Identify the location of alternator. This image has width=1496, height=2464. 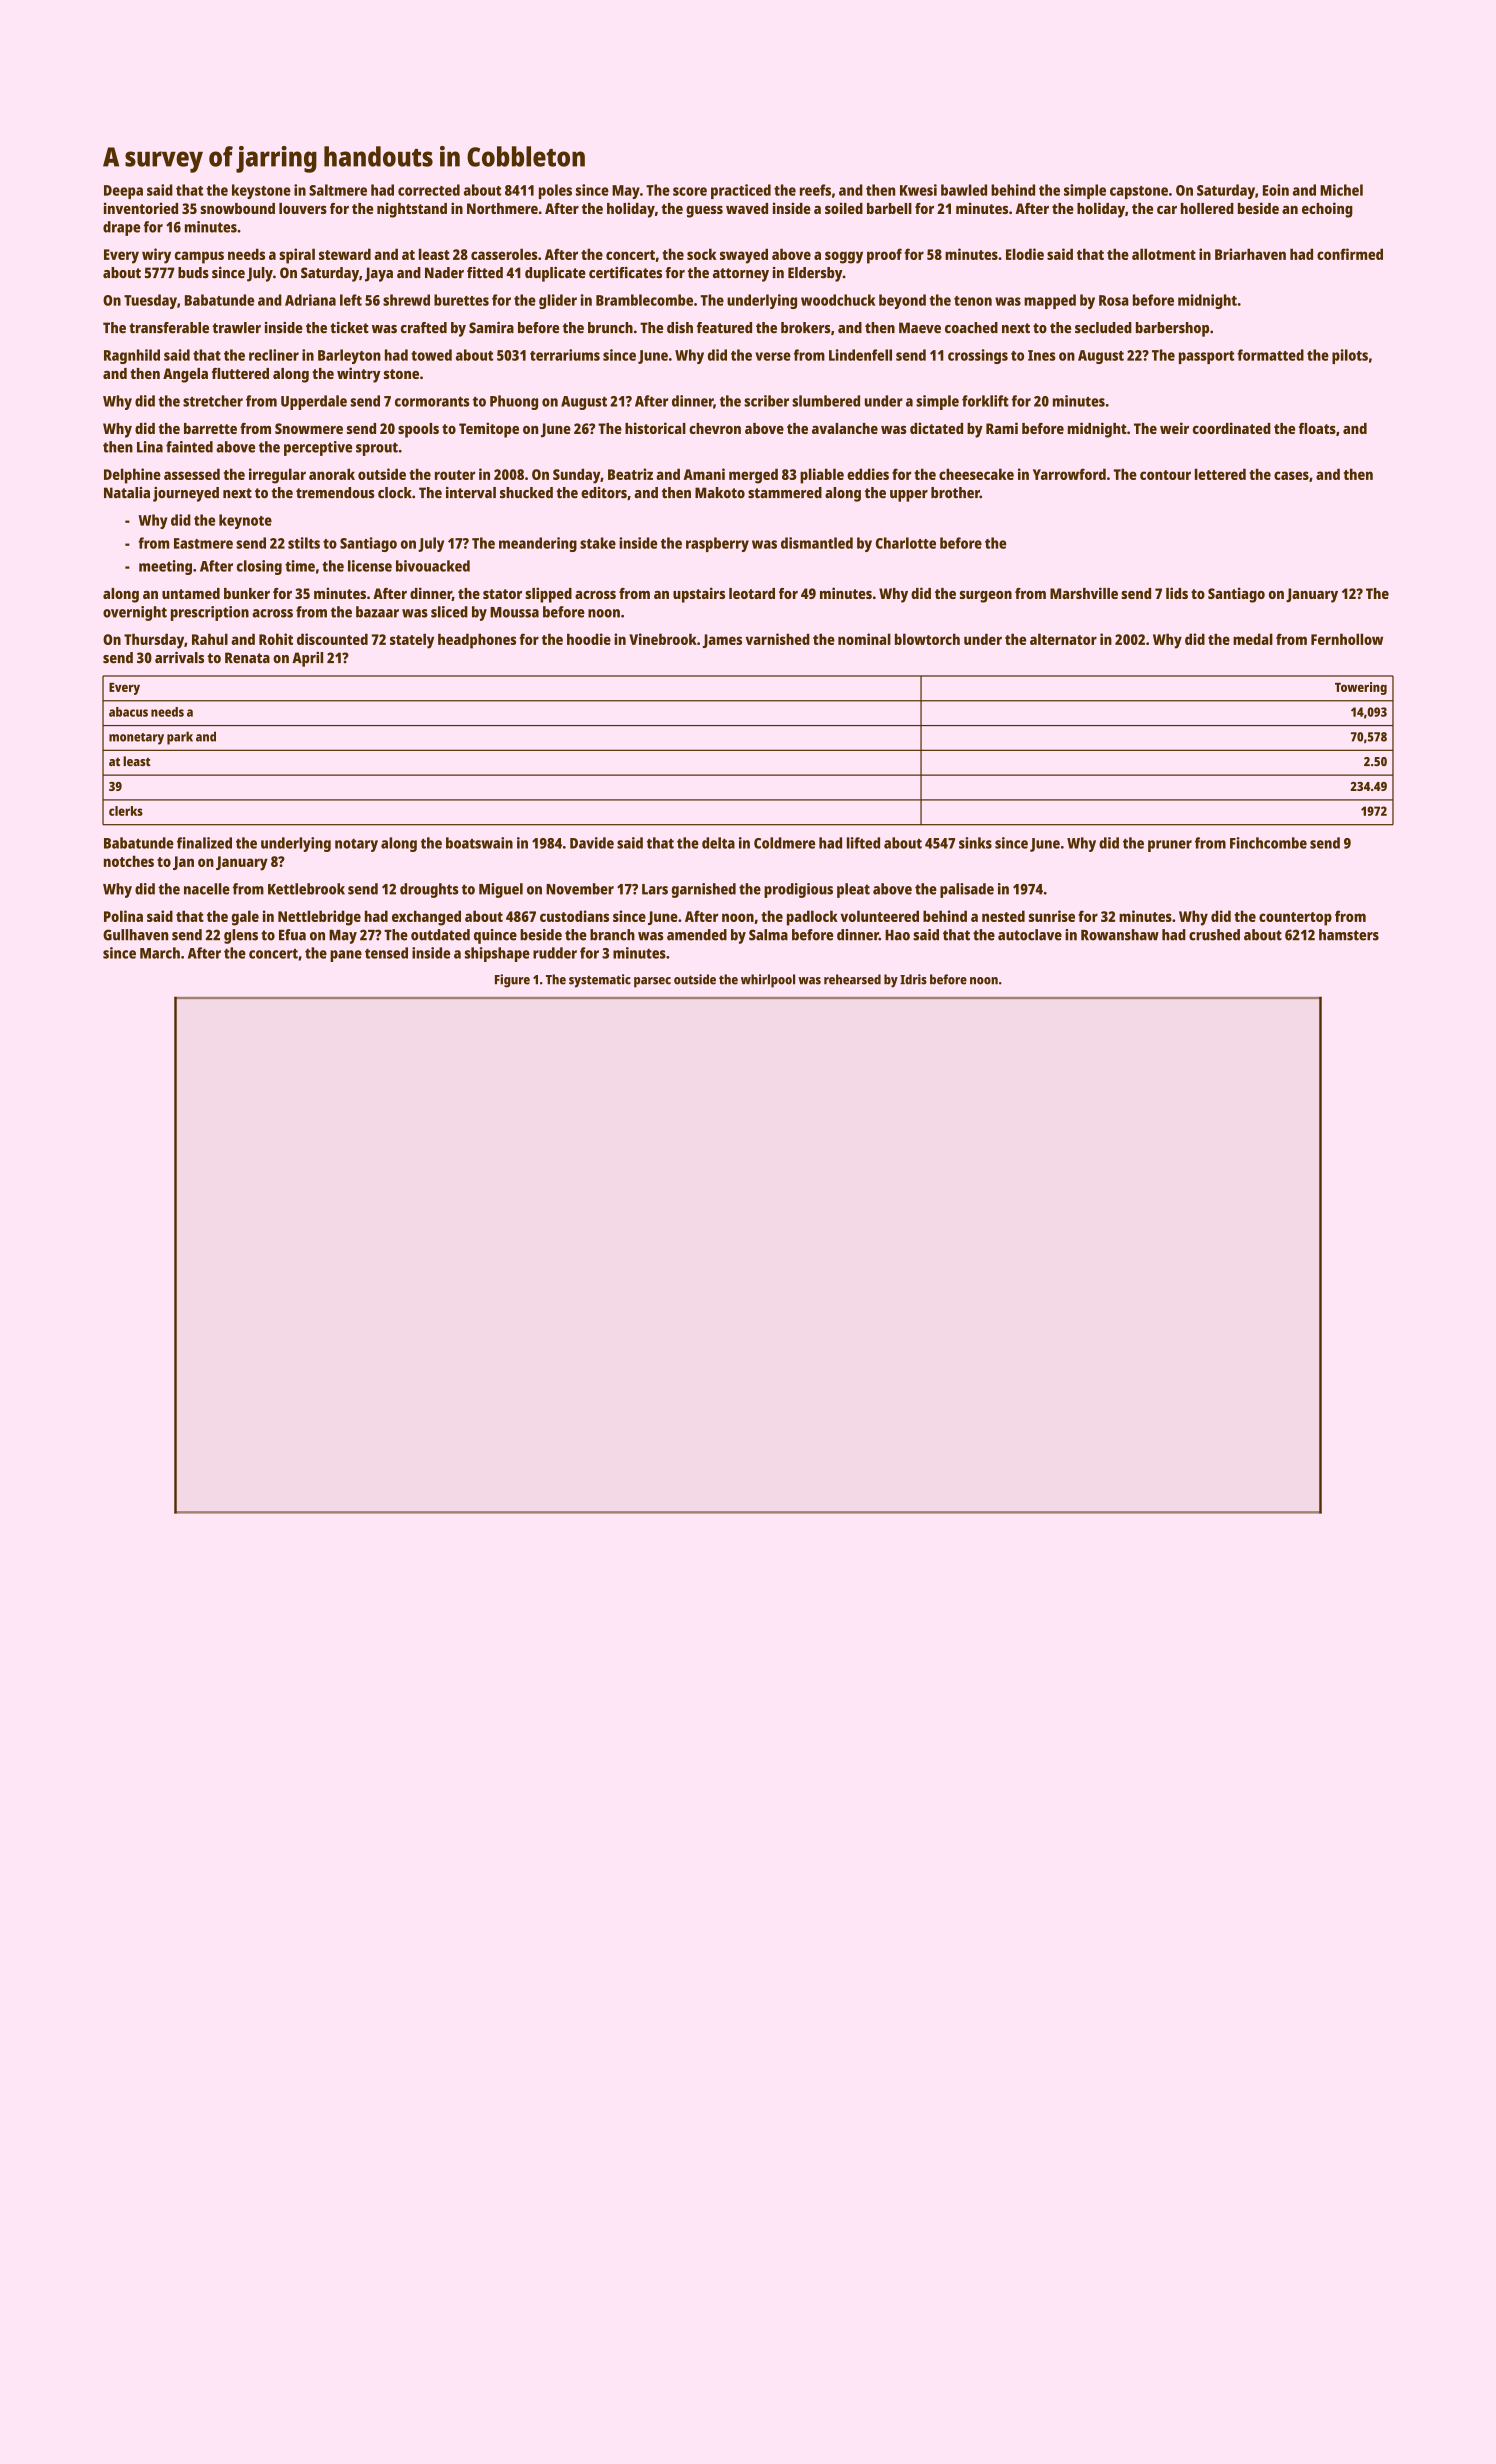
(1063, 639).
